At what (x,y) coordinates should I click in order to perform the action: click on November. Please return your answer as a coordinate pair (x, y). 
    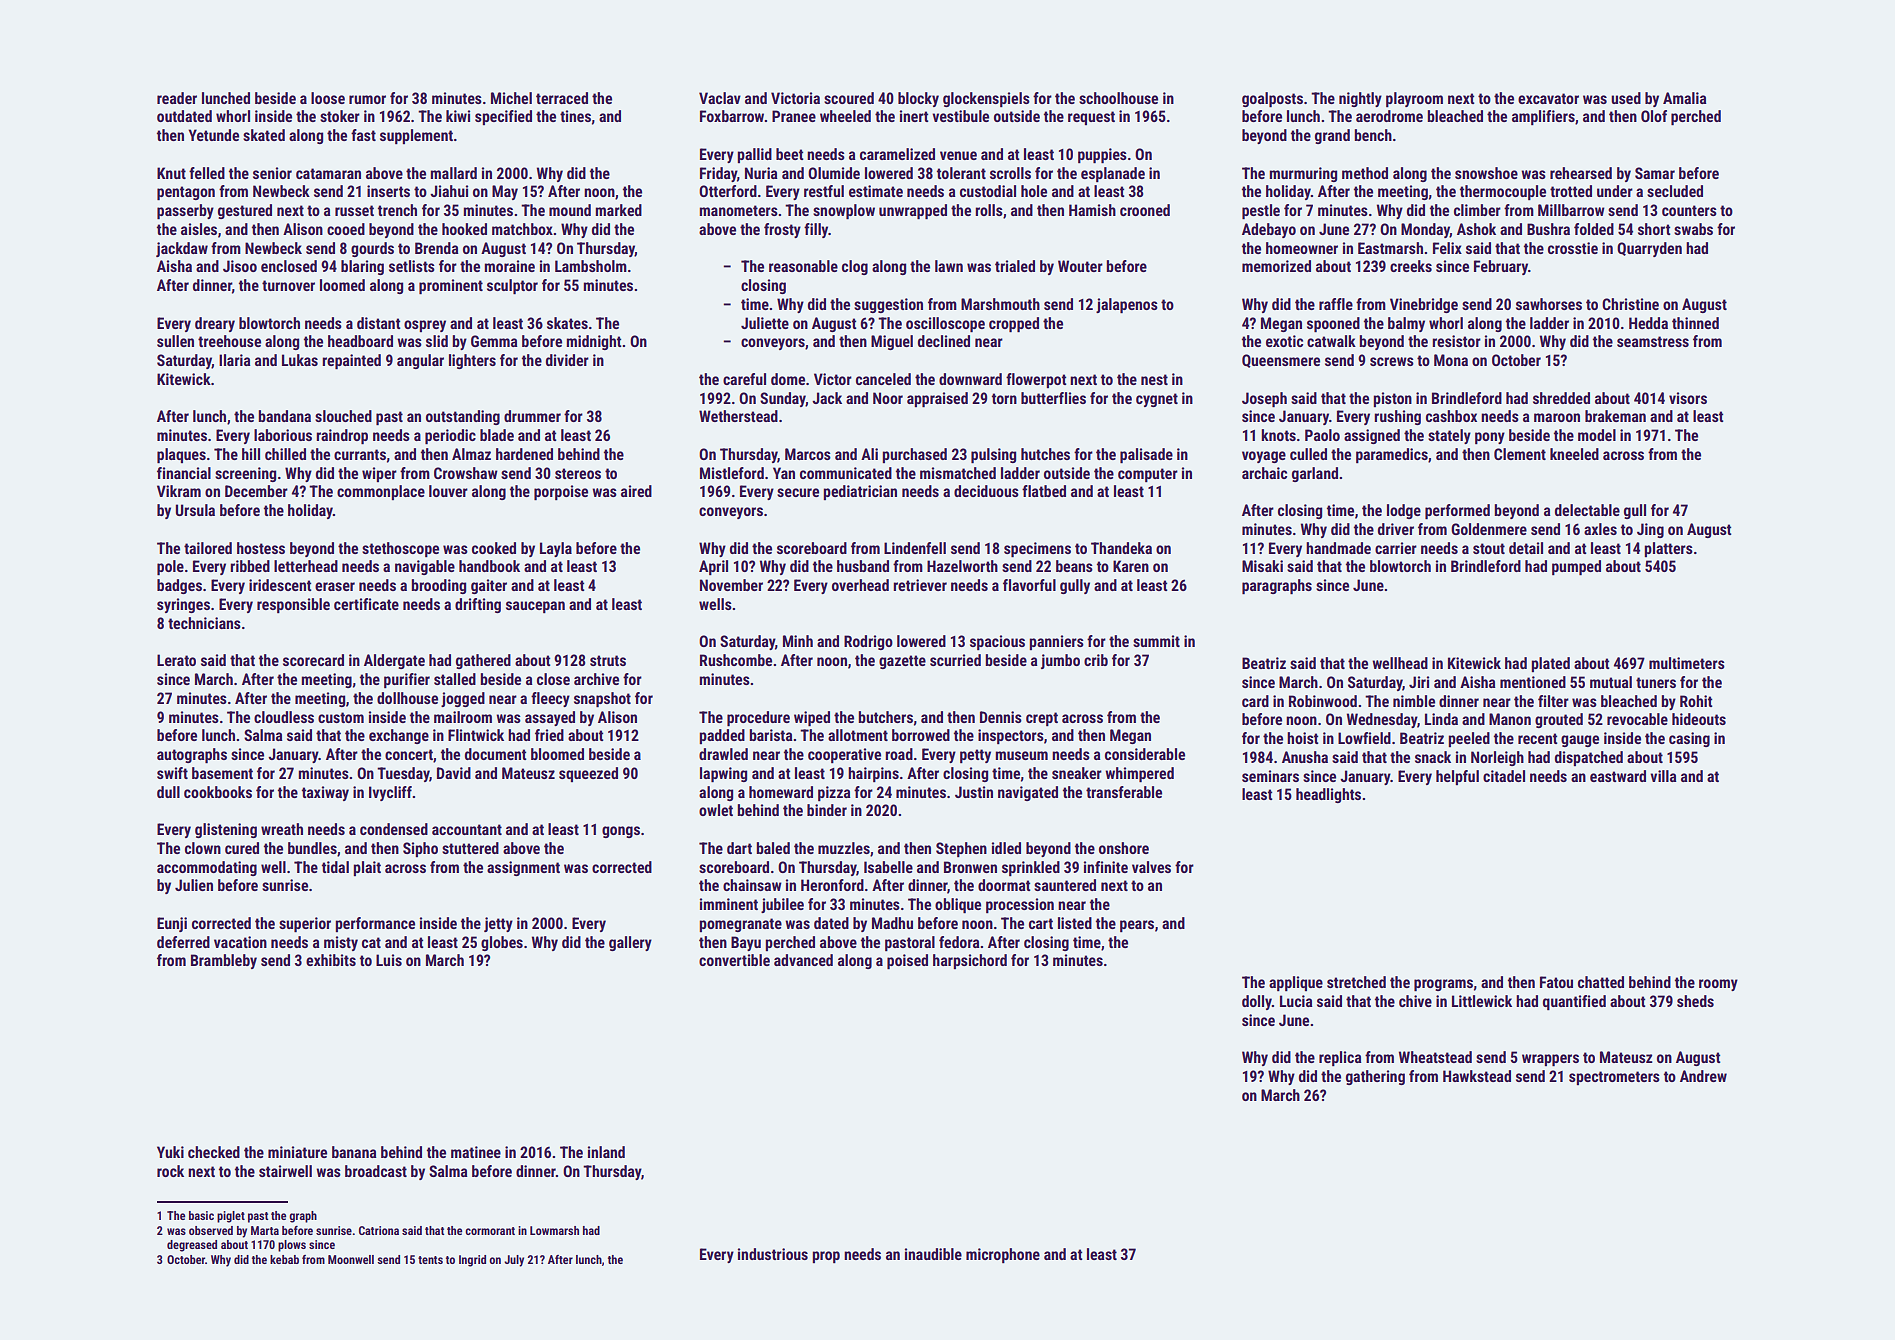
    Looking at the image, I should click on (731, 585).
